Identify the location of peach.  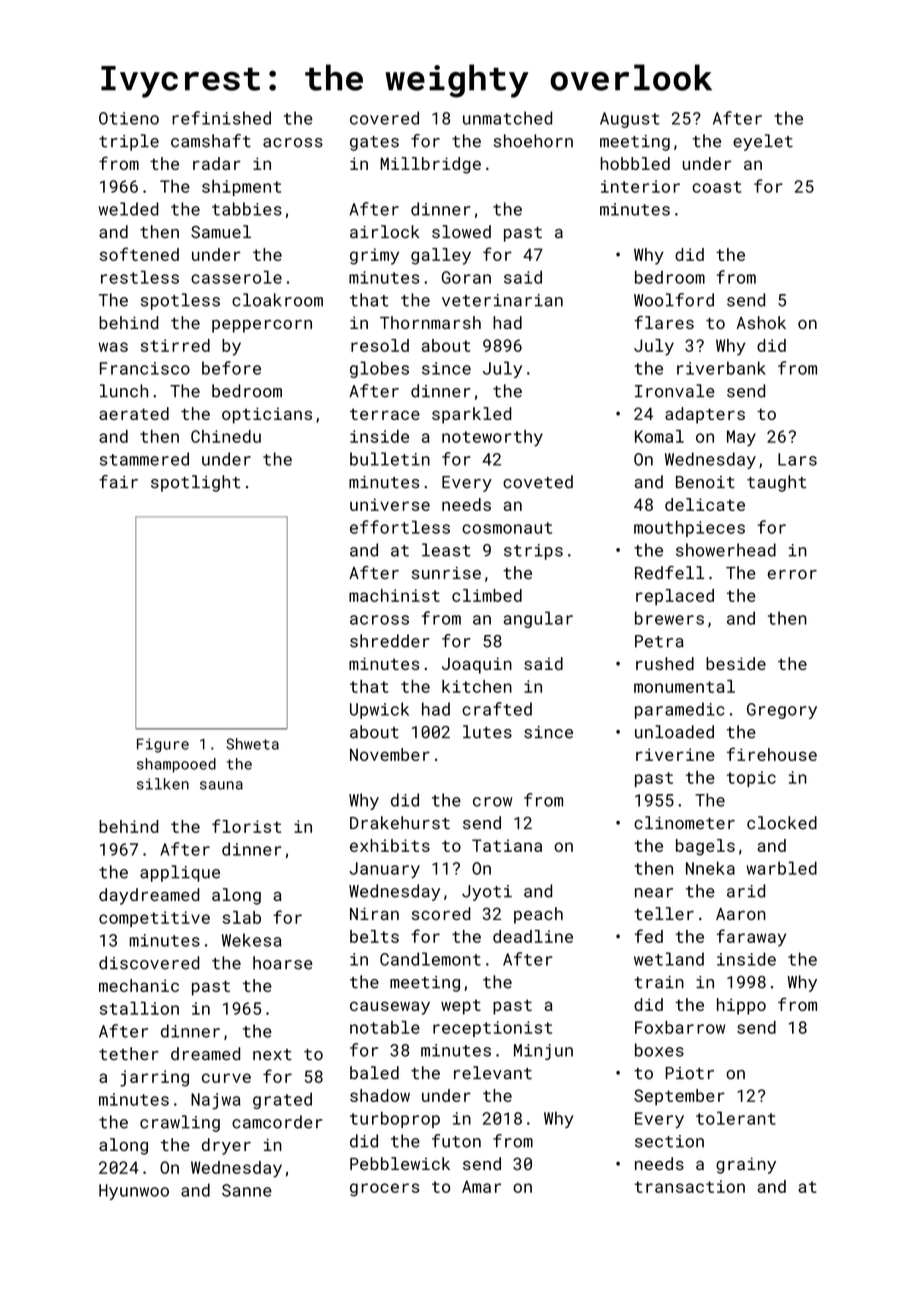
(538, 915).
